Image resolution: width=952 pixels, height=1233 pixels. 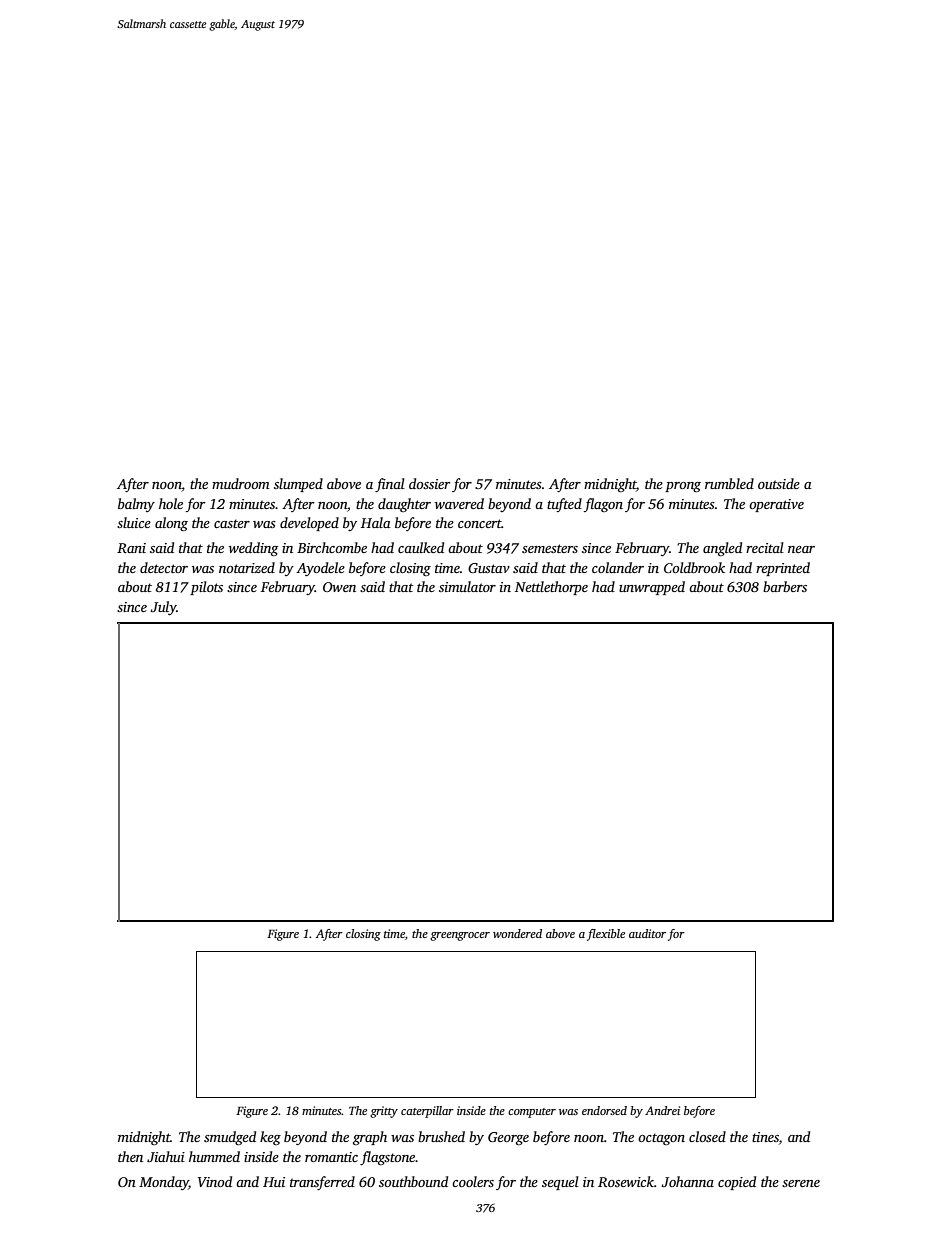 What do you see at coordinates (241, 483) in the document?
I see `mudroom` at bounding box center [241, 483].
